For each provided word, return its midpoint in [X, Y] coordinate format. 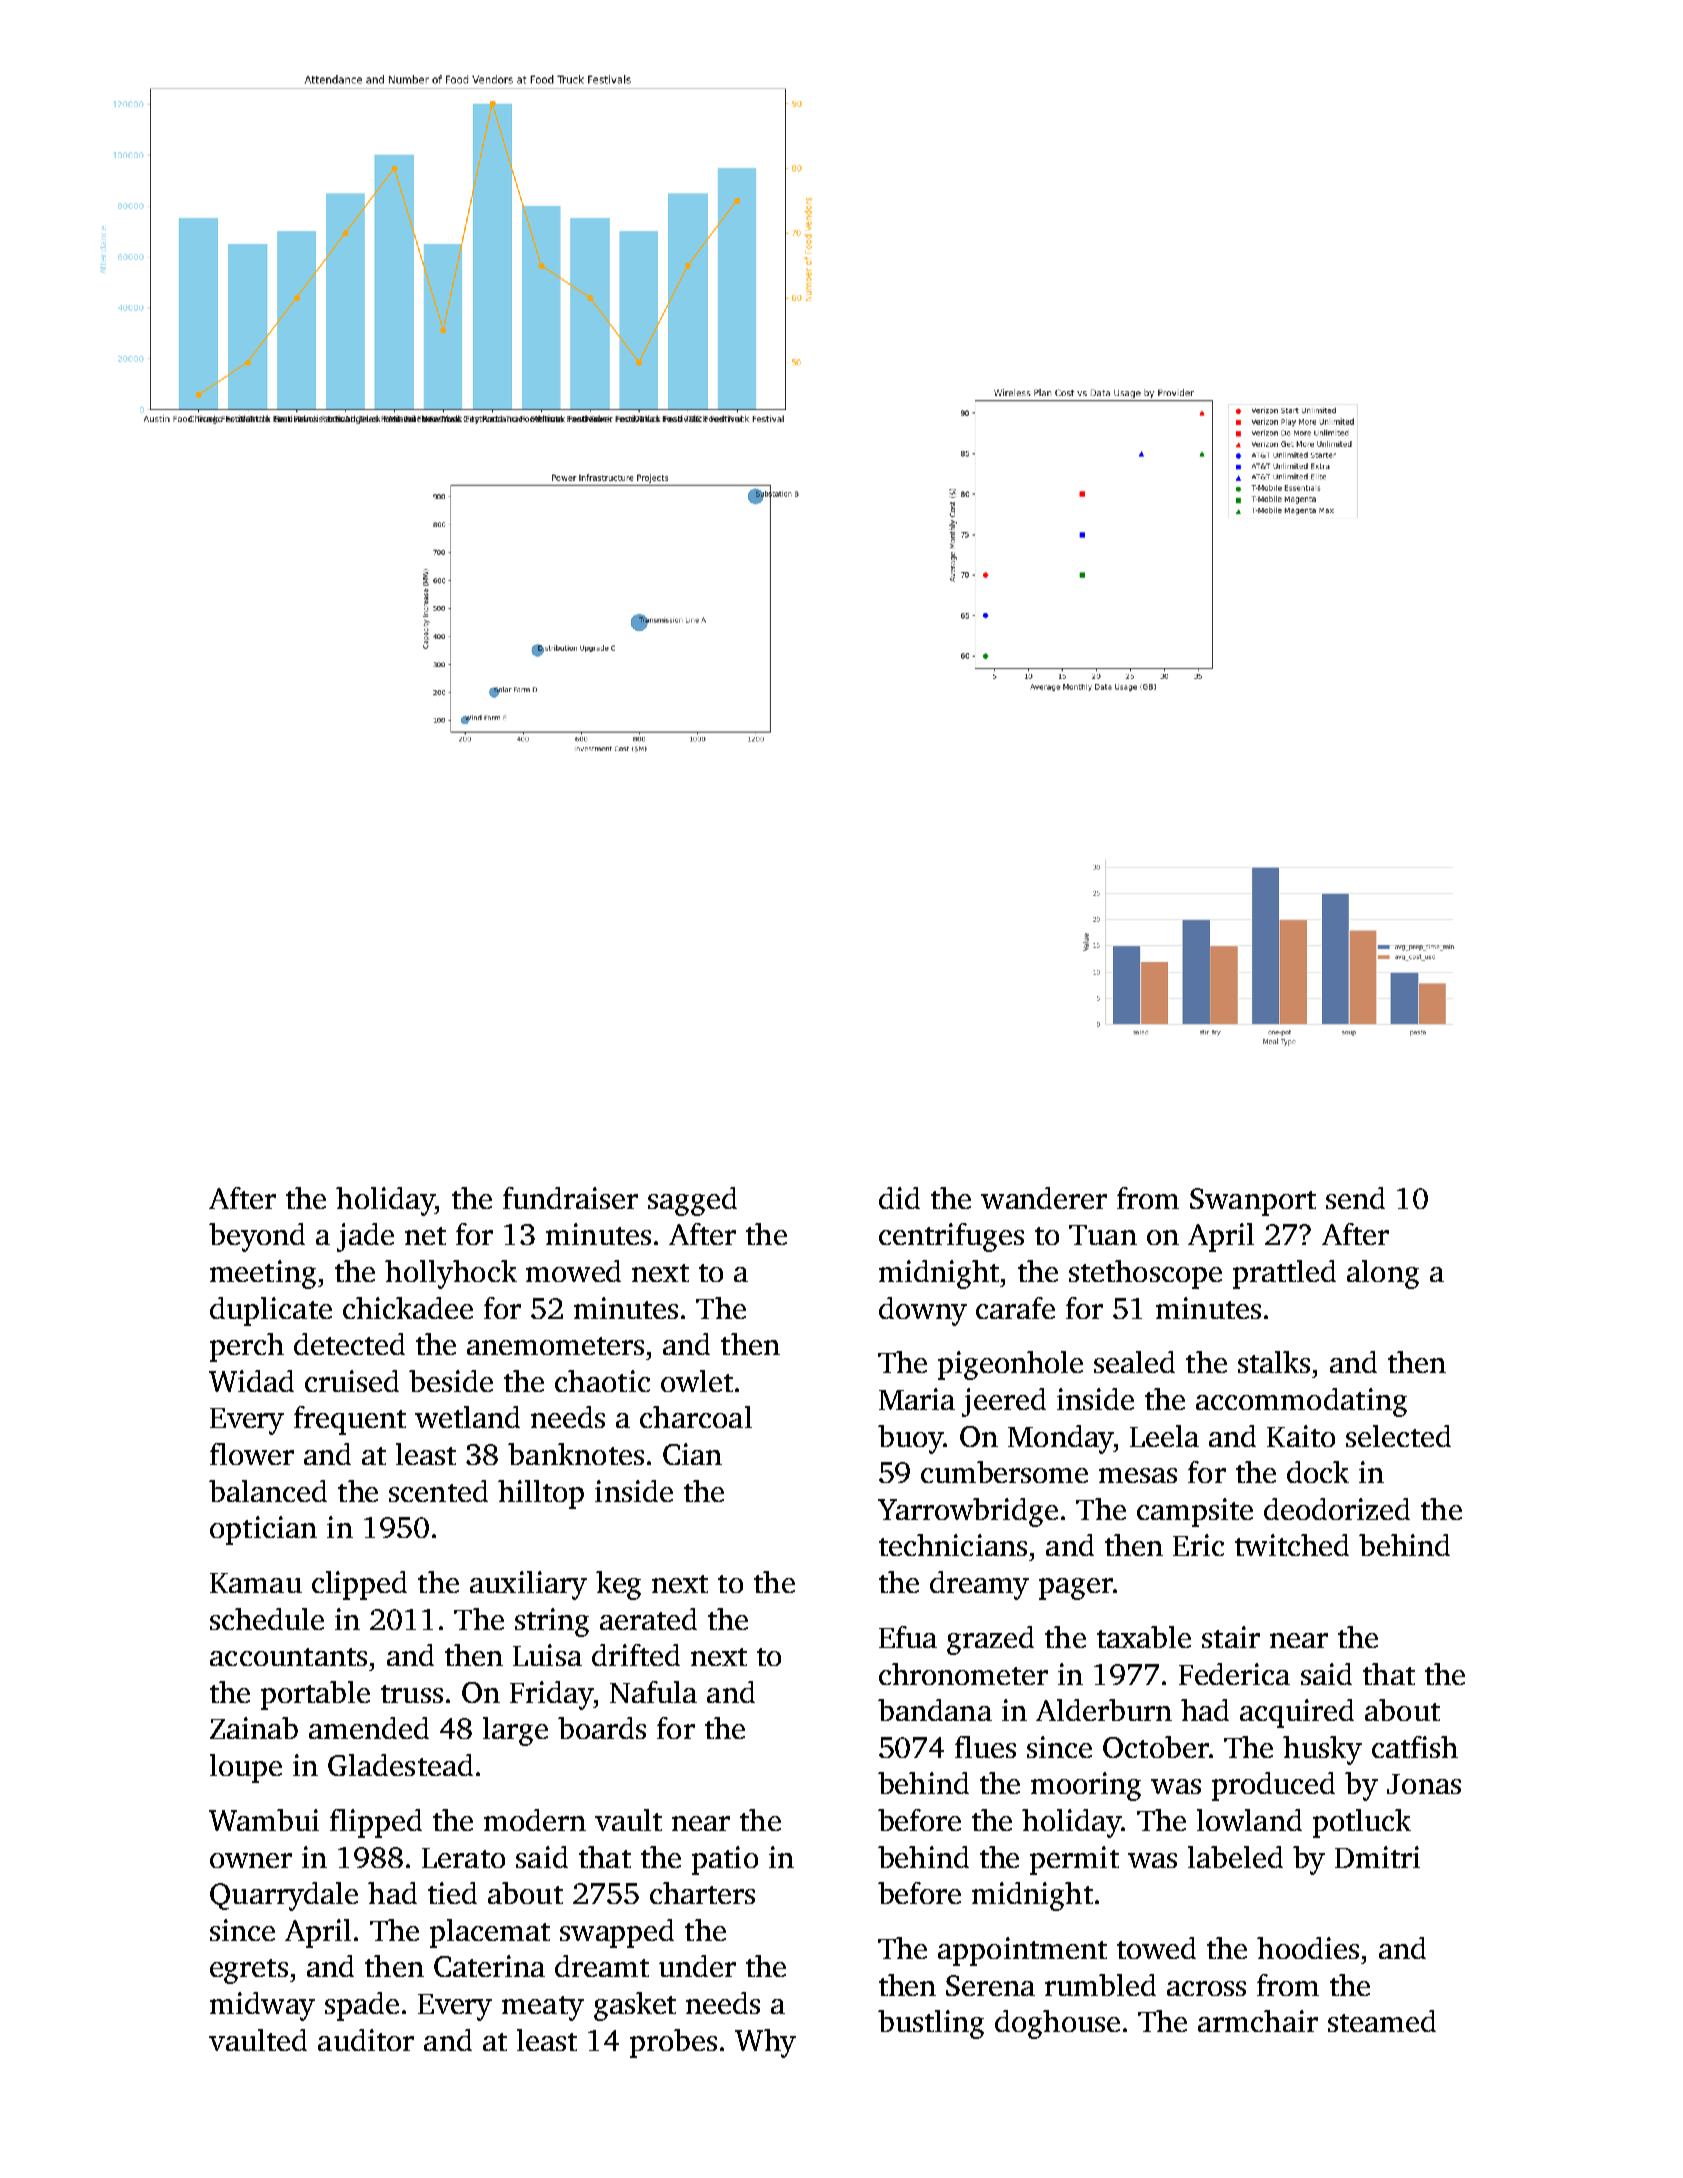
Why [765, 2043]
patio [725, 1860]
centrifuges [951, 1237]
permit [1074, 1860]
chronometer [963, 1674]
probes [673, 2043]
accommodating [1301, 1402]
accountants [288, 1657]
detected [349, 1344]
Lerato [463, 1858]
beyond [257, 1237]
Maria [917, 1399]
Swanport [1253, 1202]
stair [1231, 1637]
